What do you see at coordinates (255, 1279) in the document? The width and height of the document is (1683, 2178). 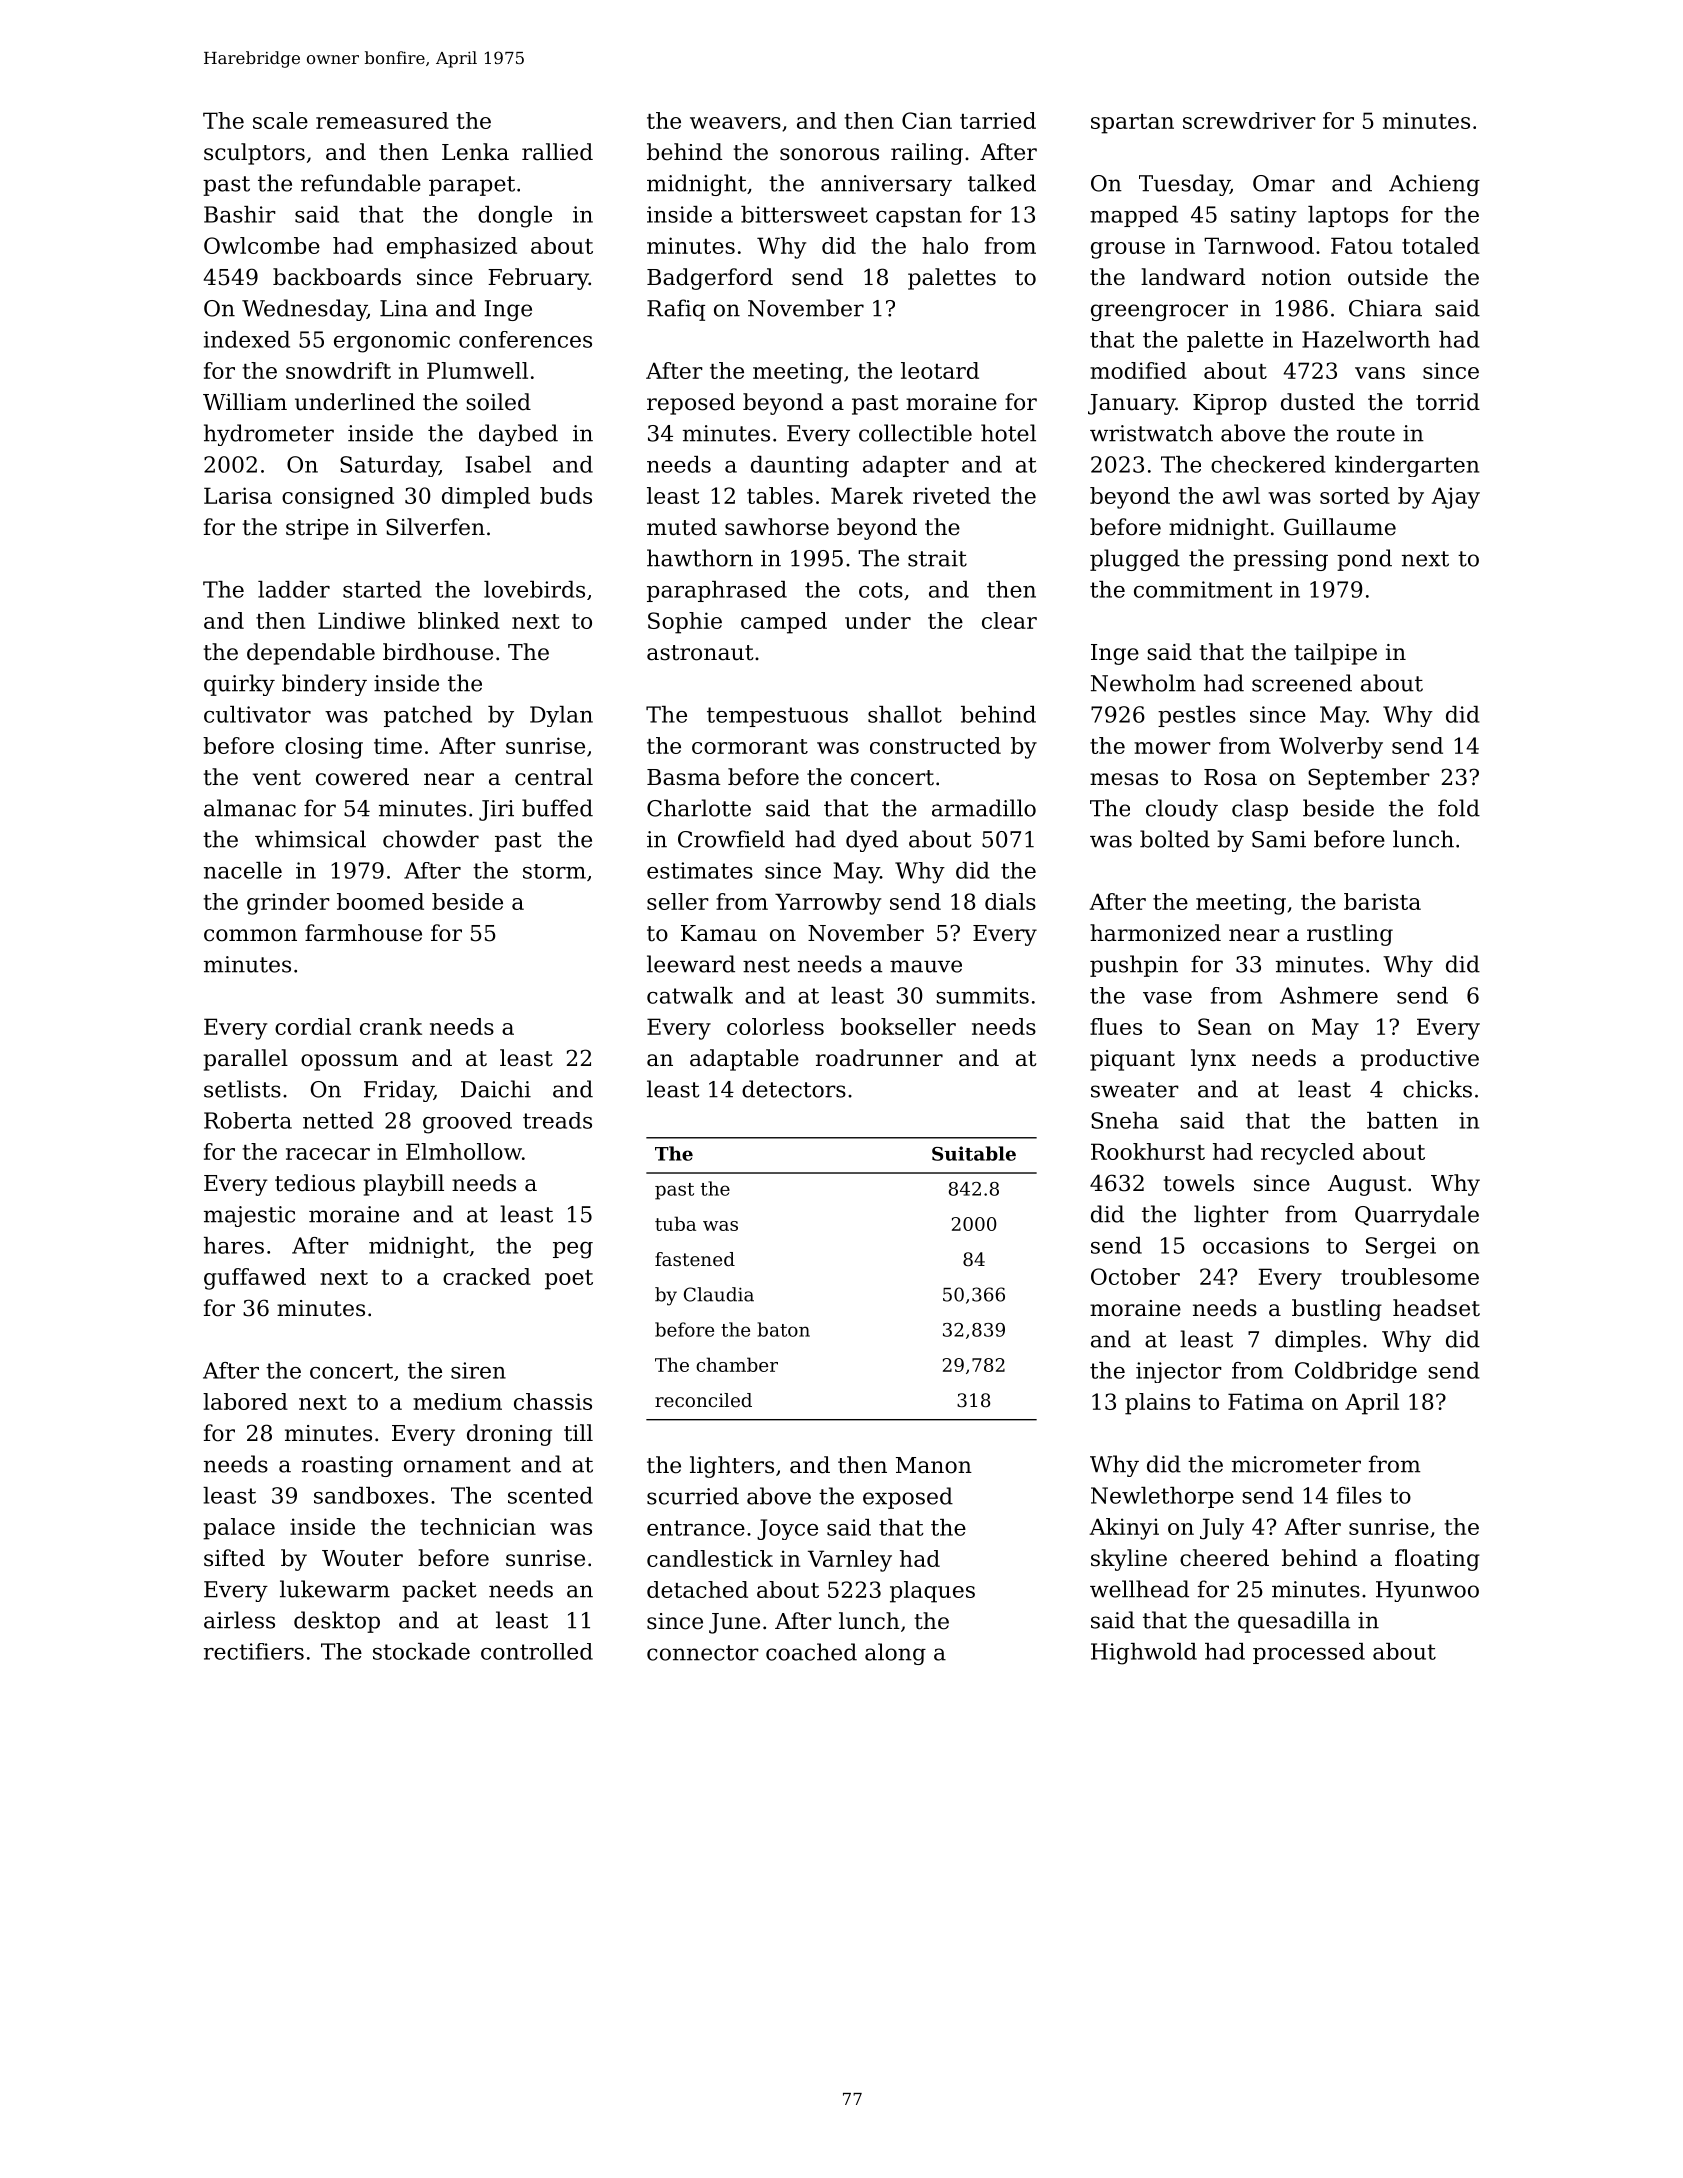 I see `guffawed` at bounding box center [255, 1279].
